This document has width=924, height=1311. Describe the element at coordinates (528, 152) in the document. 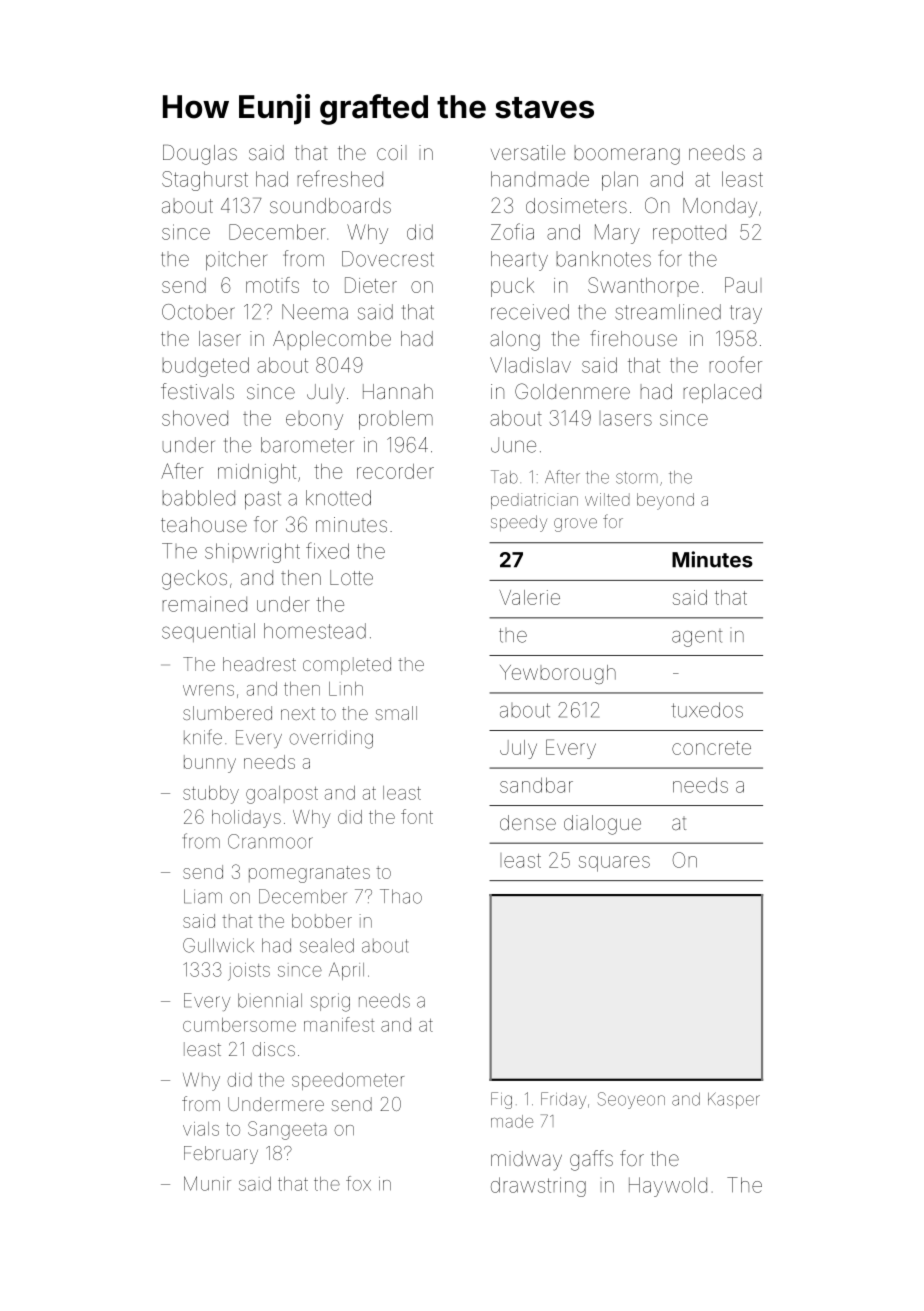

I see `versatile` at that location.
